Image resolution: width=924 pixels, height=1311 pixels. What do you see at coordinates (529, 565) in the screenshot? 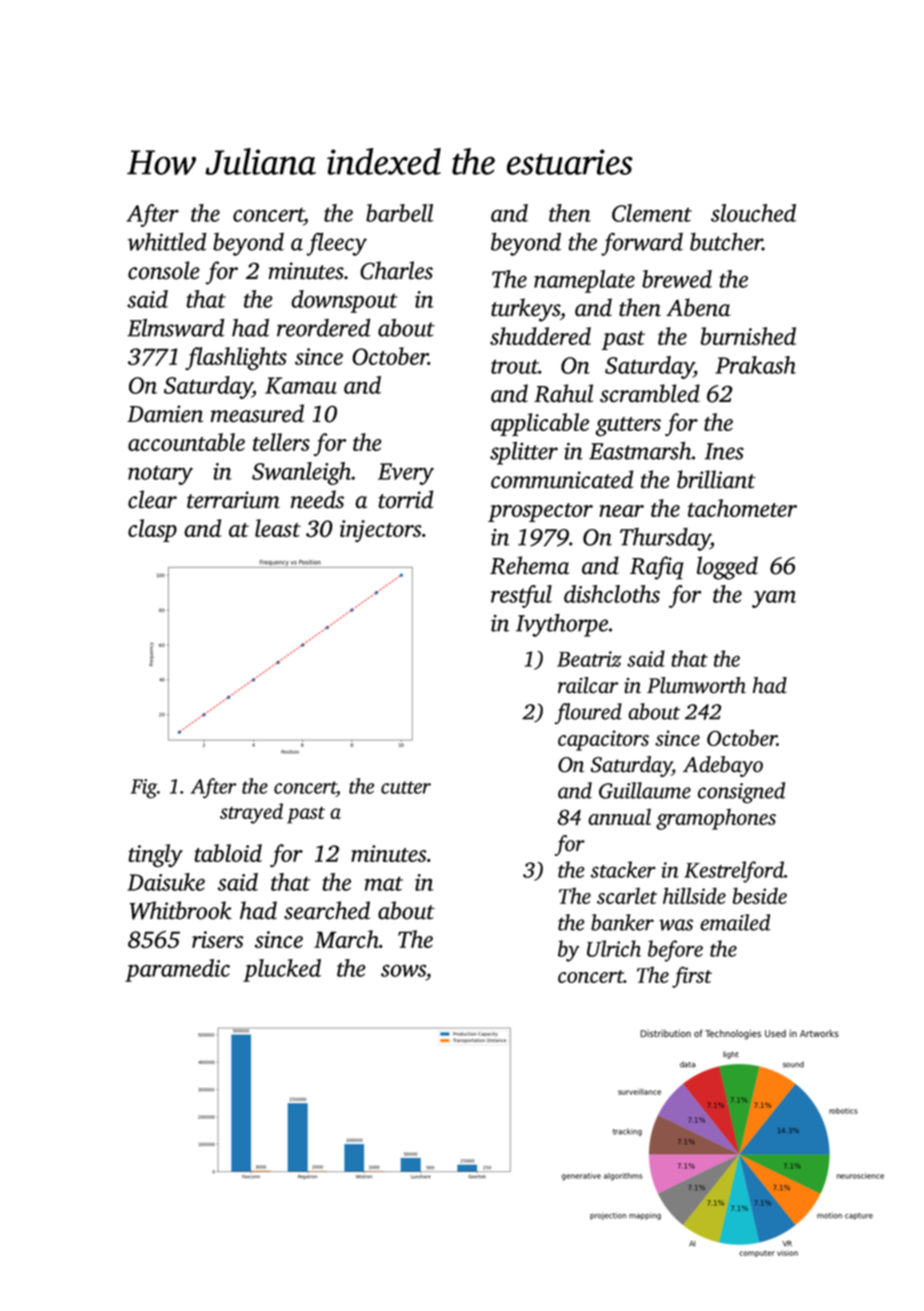
I see `Rehema` at bounding box center [529, 565].
